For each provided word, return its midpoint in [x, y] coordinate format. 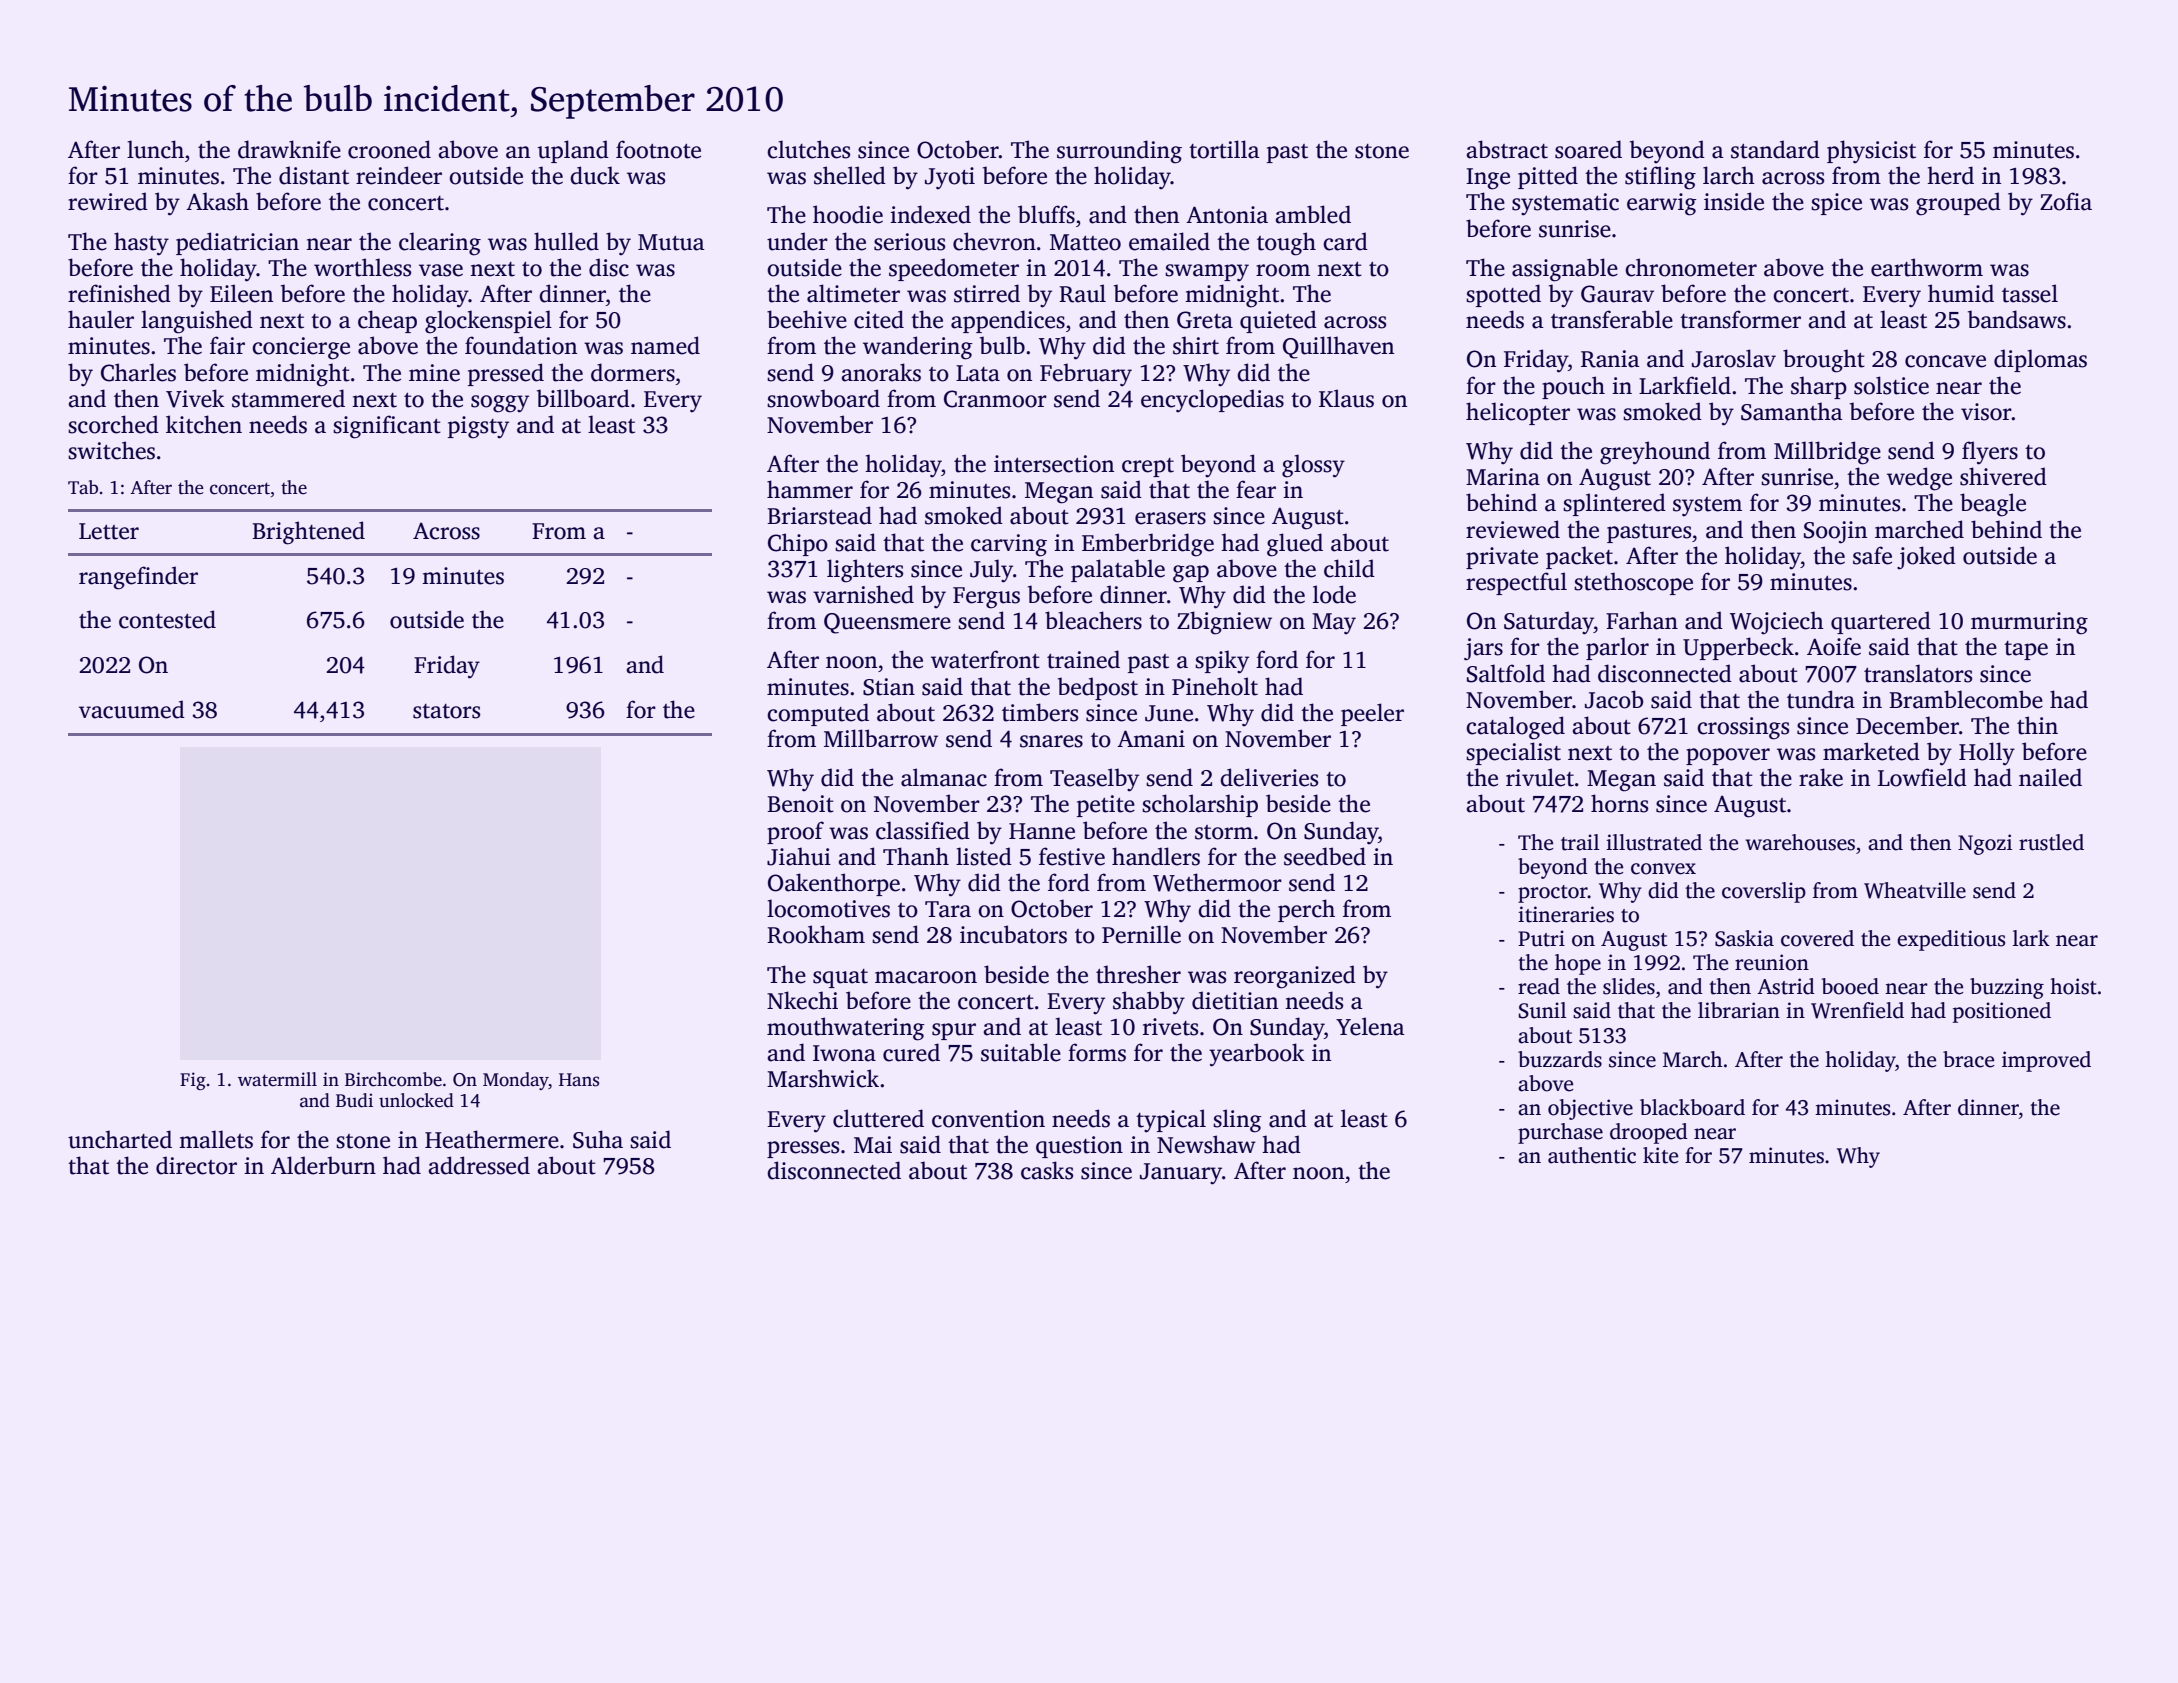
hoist [2073, 986]
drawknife [289, 149]
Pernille [1141, 934]
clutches [808, 149]
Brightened [308, 533]
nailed [2050, 777]
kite [1660, 1155]
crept [1148, 467]
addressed [479, 1165]
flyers [1990, 453]
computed [818, 714]
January [1181, 1174]
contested [167, 619]
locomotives [828, 908]
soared [1588, 149]
